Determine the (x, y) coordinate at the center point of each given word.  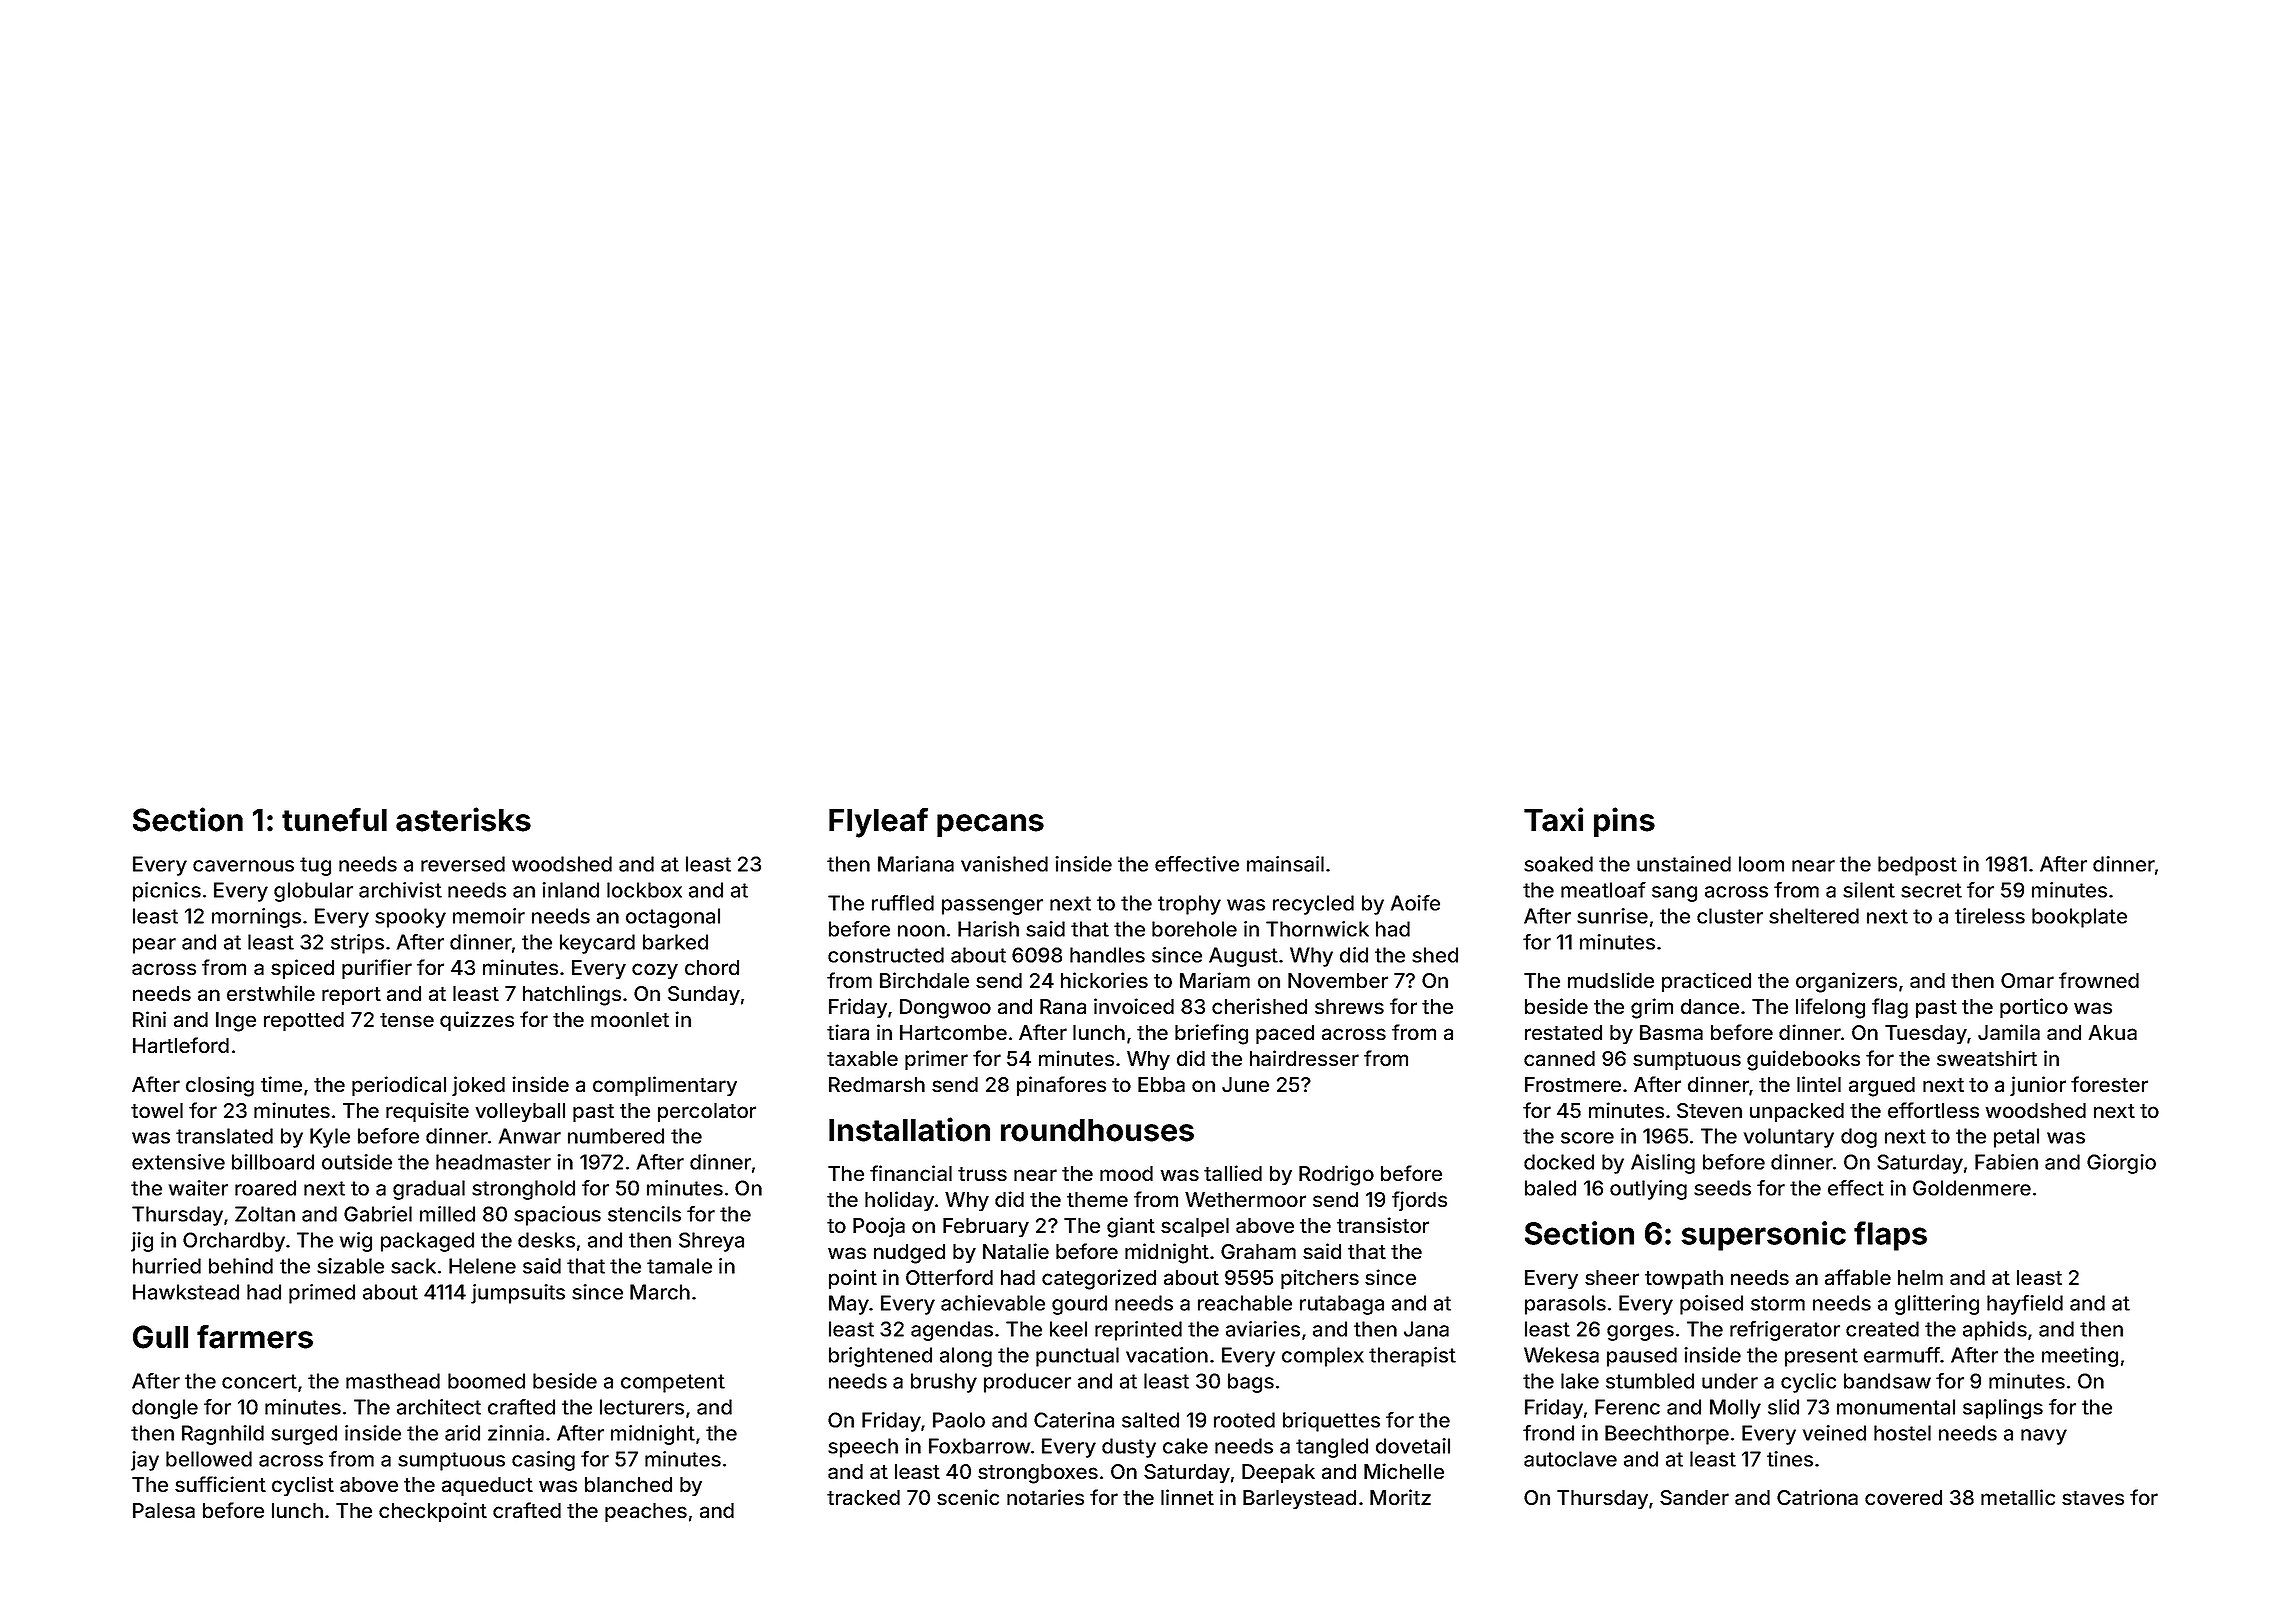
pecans (990, 825)
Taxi (1553, 819)
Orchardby (234, 1242)
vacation (1167, 1355)
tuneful (334, 820)
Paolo (959, 1420)
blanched (628, 1484)
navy (2044, 1437)
